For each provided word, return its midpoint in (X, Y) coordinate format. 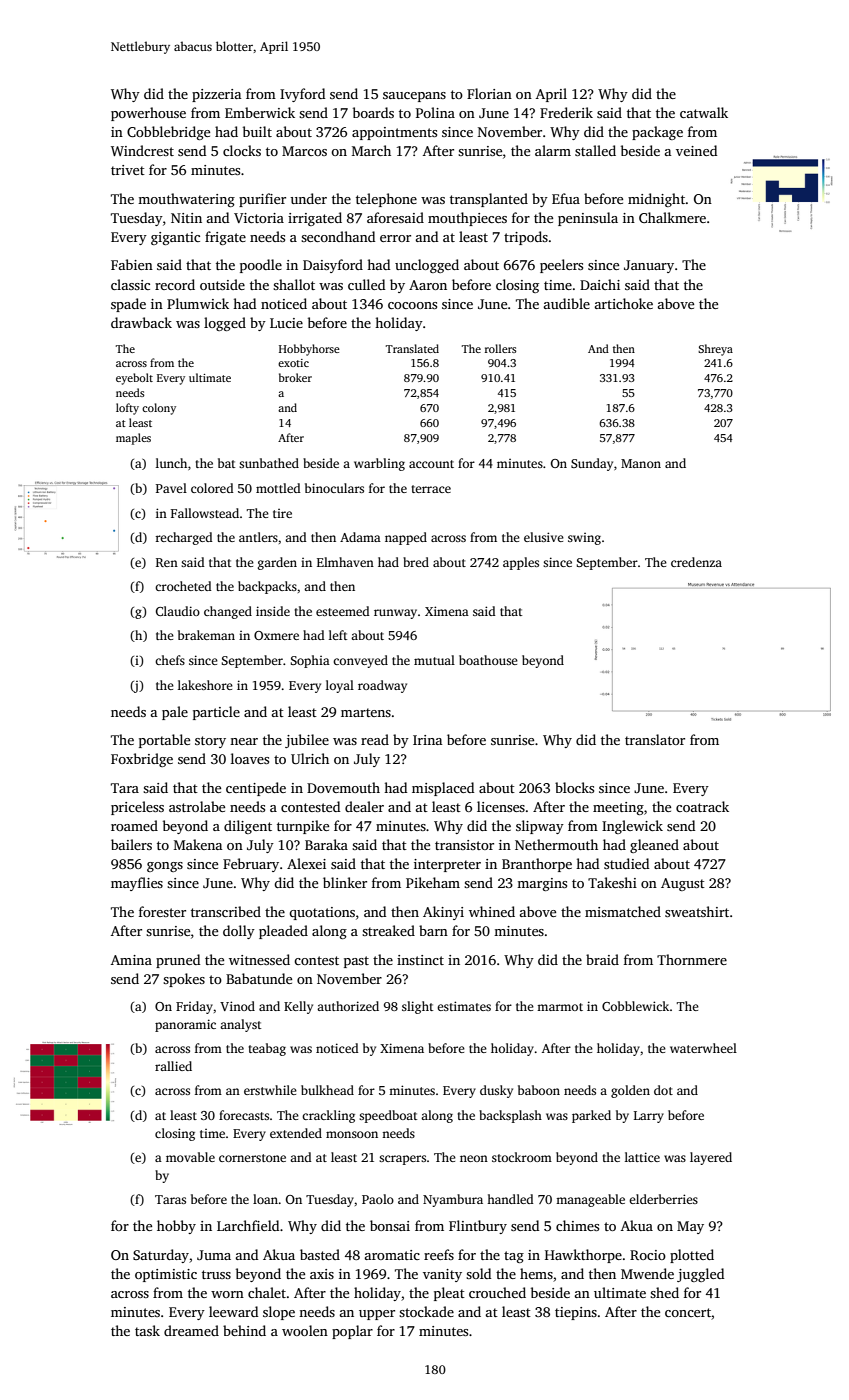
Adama (360, 537)
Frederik (566, 112)
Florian (489, 93)
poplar (352, 1332)
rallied (173, 1066)
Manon (641, 463)
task (147, 1330)
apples (521, 563)
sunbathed (269, 463)
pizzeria (217, 95)
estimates (464, 1006)
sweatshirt (697, 911)
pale (175, 713)
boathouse (488, 660)
